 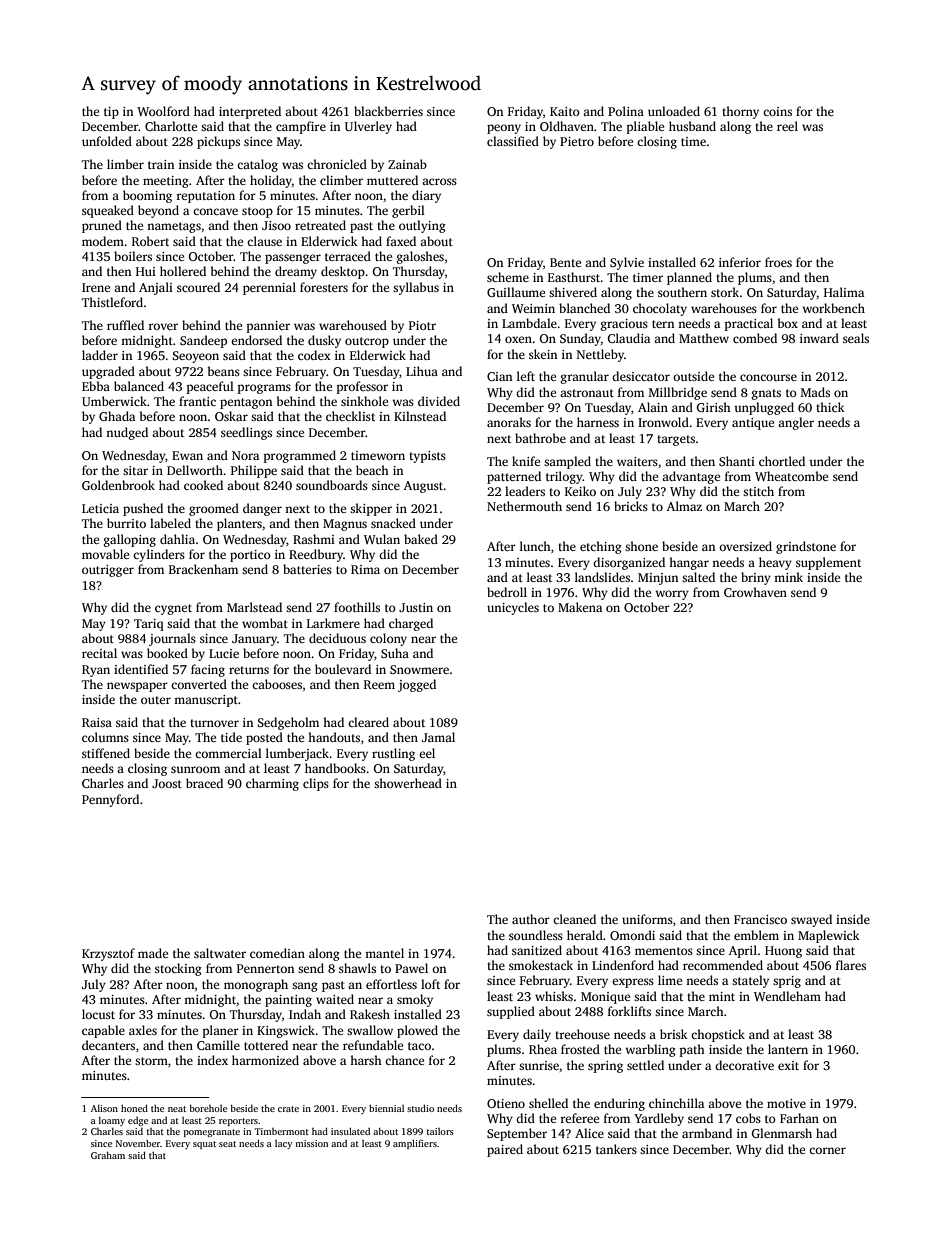 What do you see at coordinates (343, 272) in the screenshot?
I see `desktop` at bounding box center [343, 272].
